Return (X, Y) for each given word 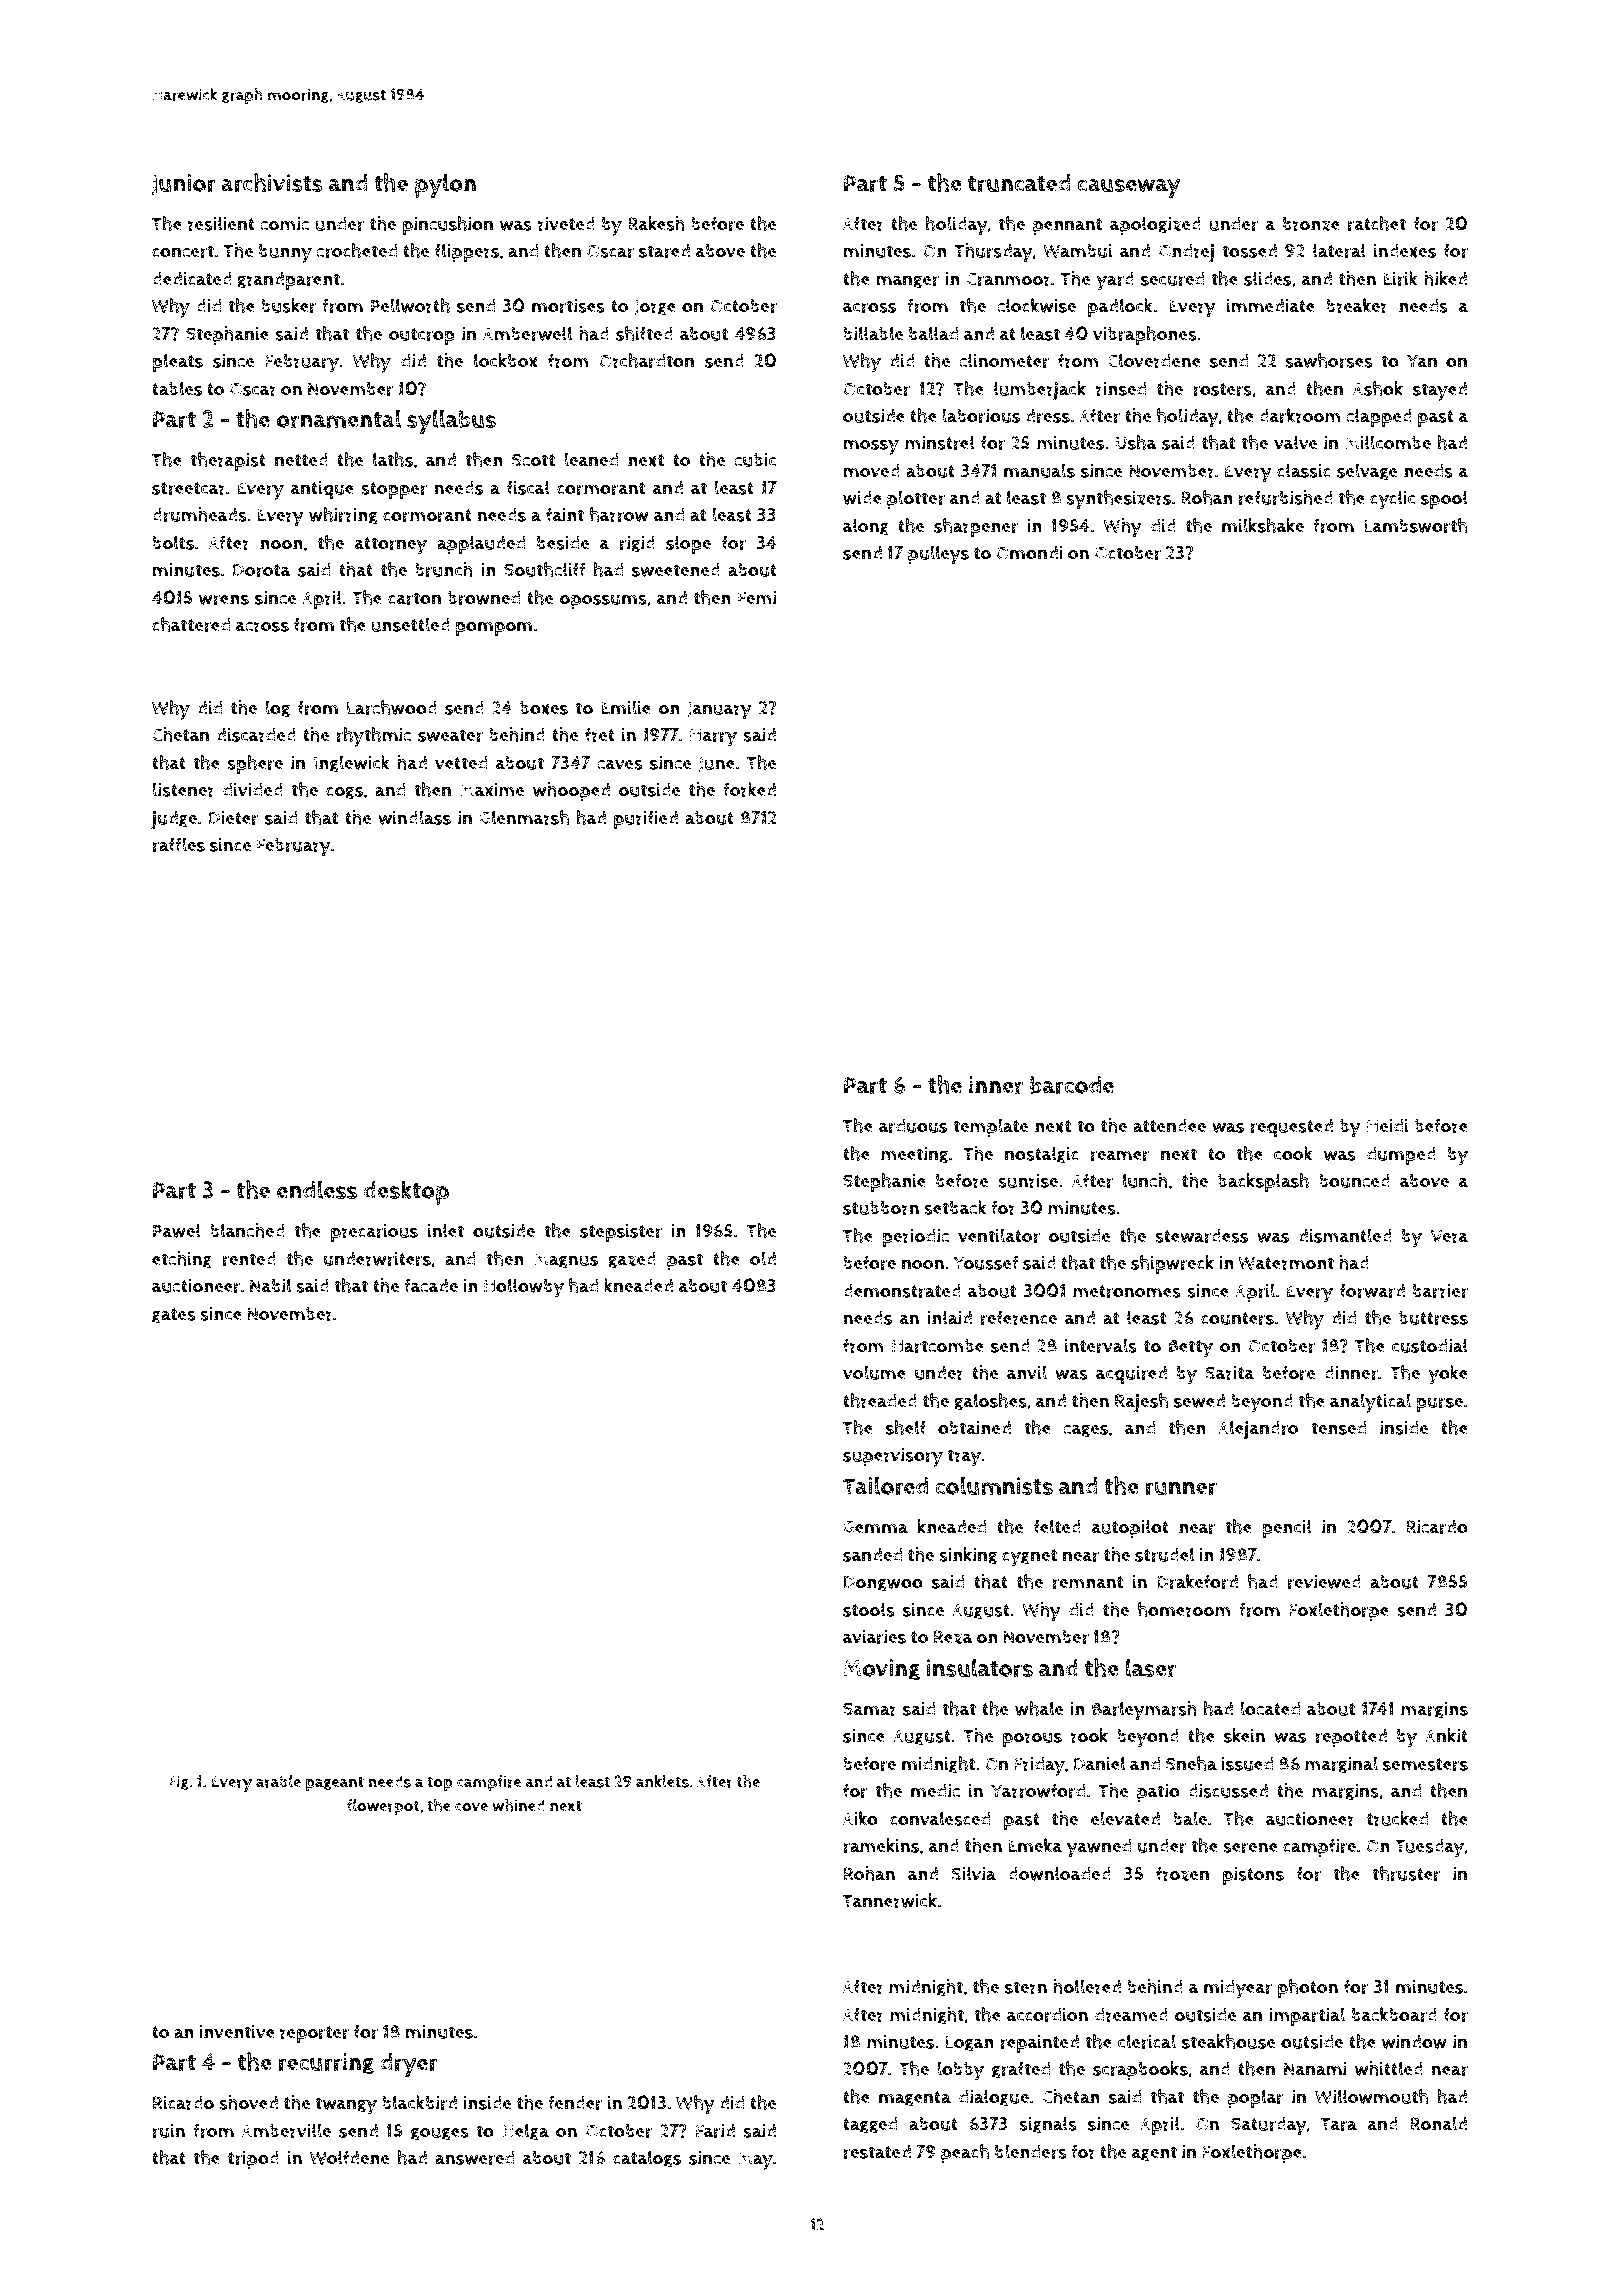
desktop (406, 1192)
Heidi (1387, 1126)
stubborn (881, 1208)
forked (749, 789)
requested (1291, 1128)
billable (873, 333)
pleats (177, 362)
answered (474, 2158)
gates (174, 1316)
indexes (1405, 251)
